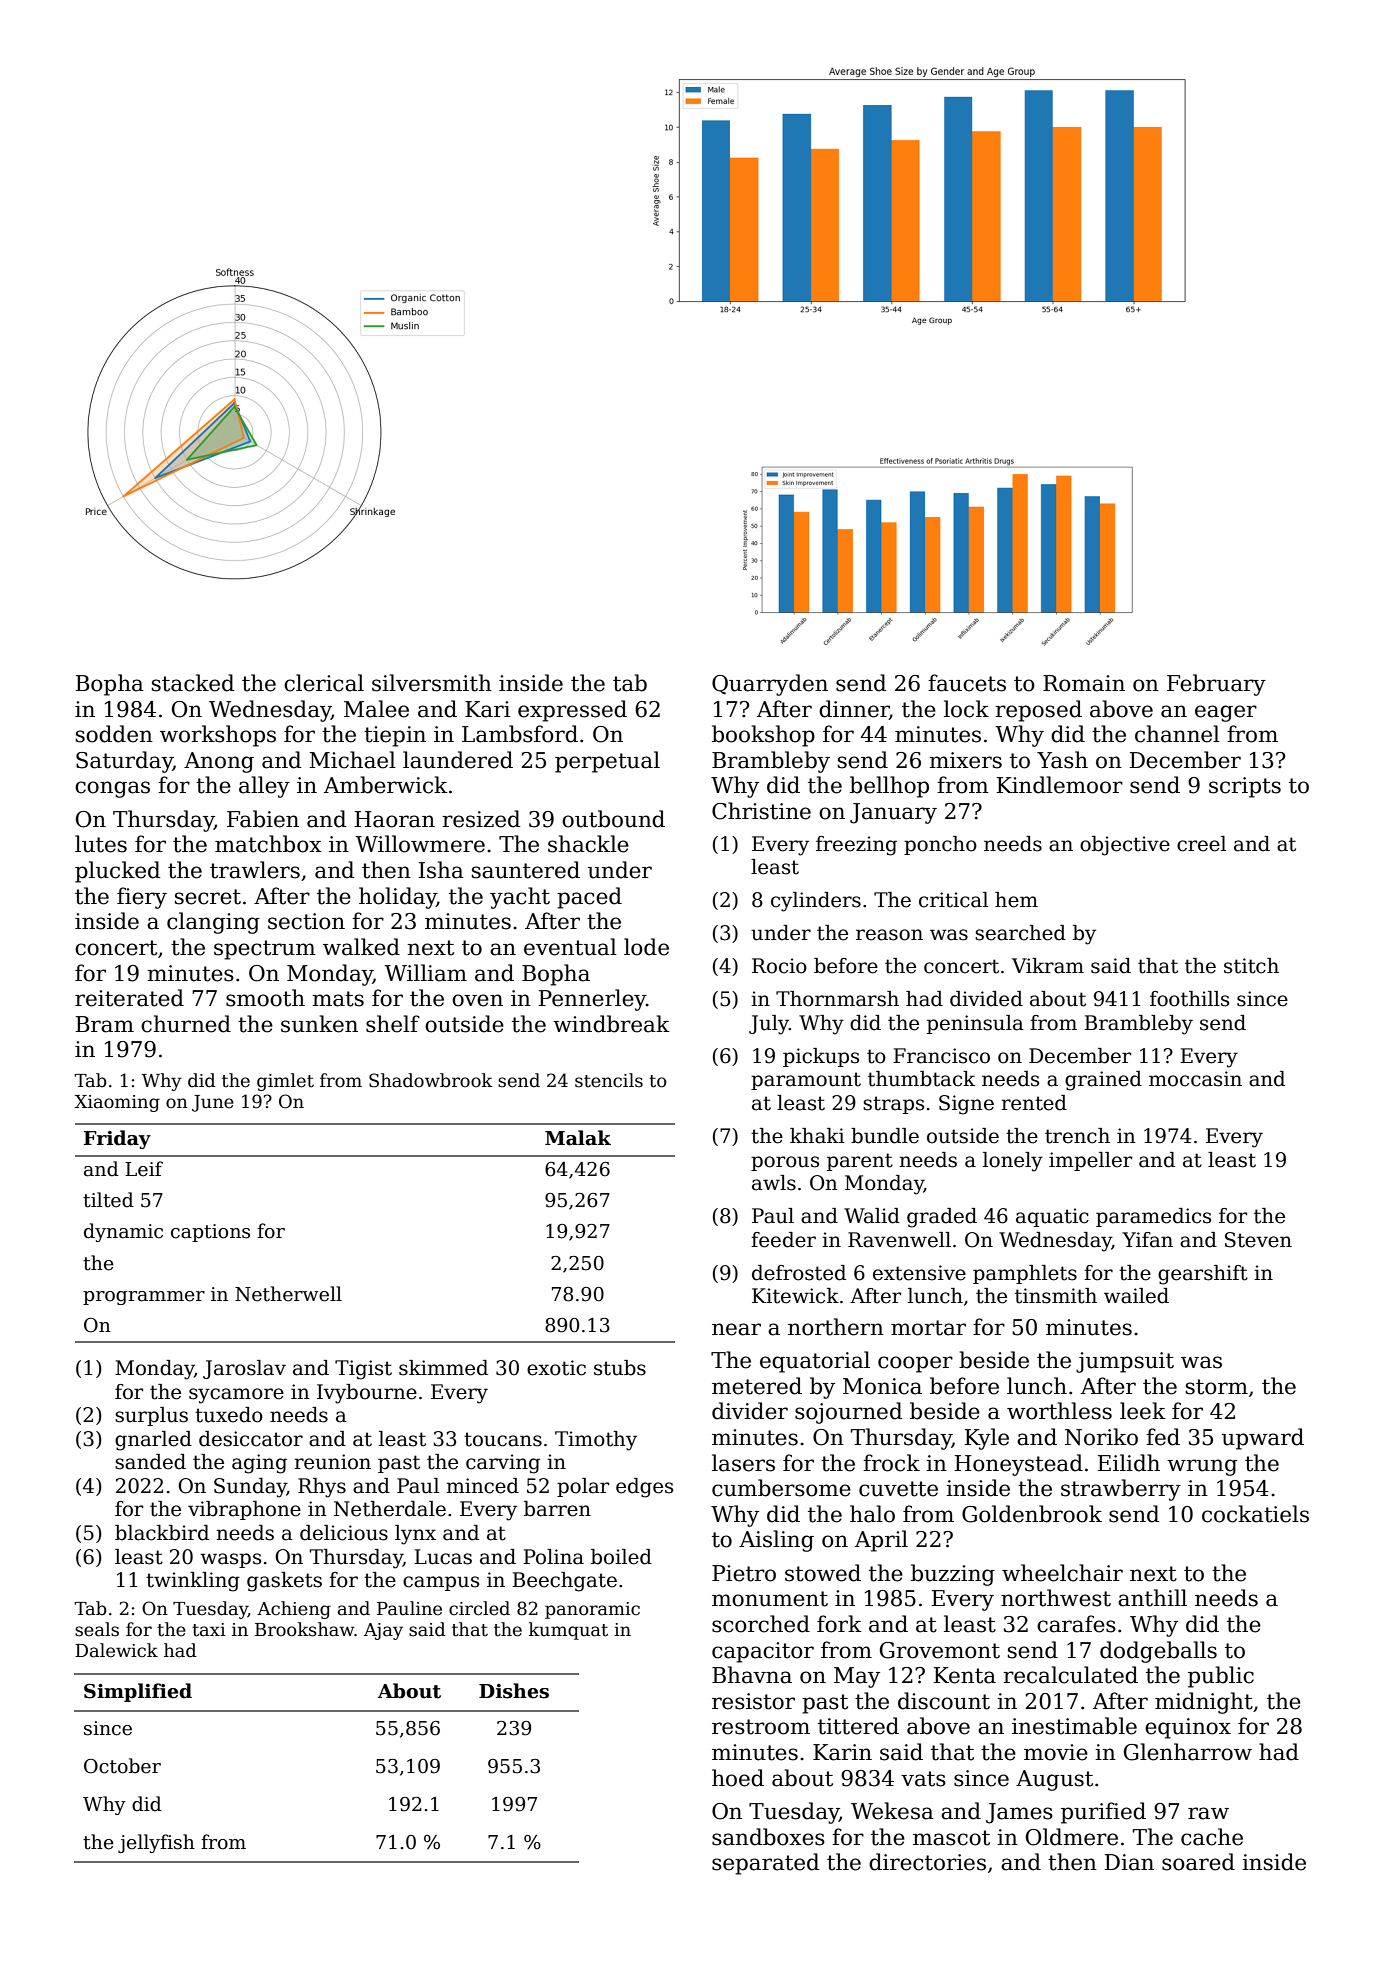  Describe the element at coordinates (1084, 683) in the screenshot. I see `Romain` at that location.
